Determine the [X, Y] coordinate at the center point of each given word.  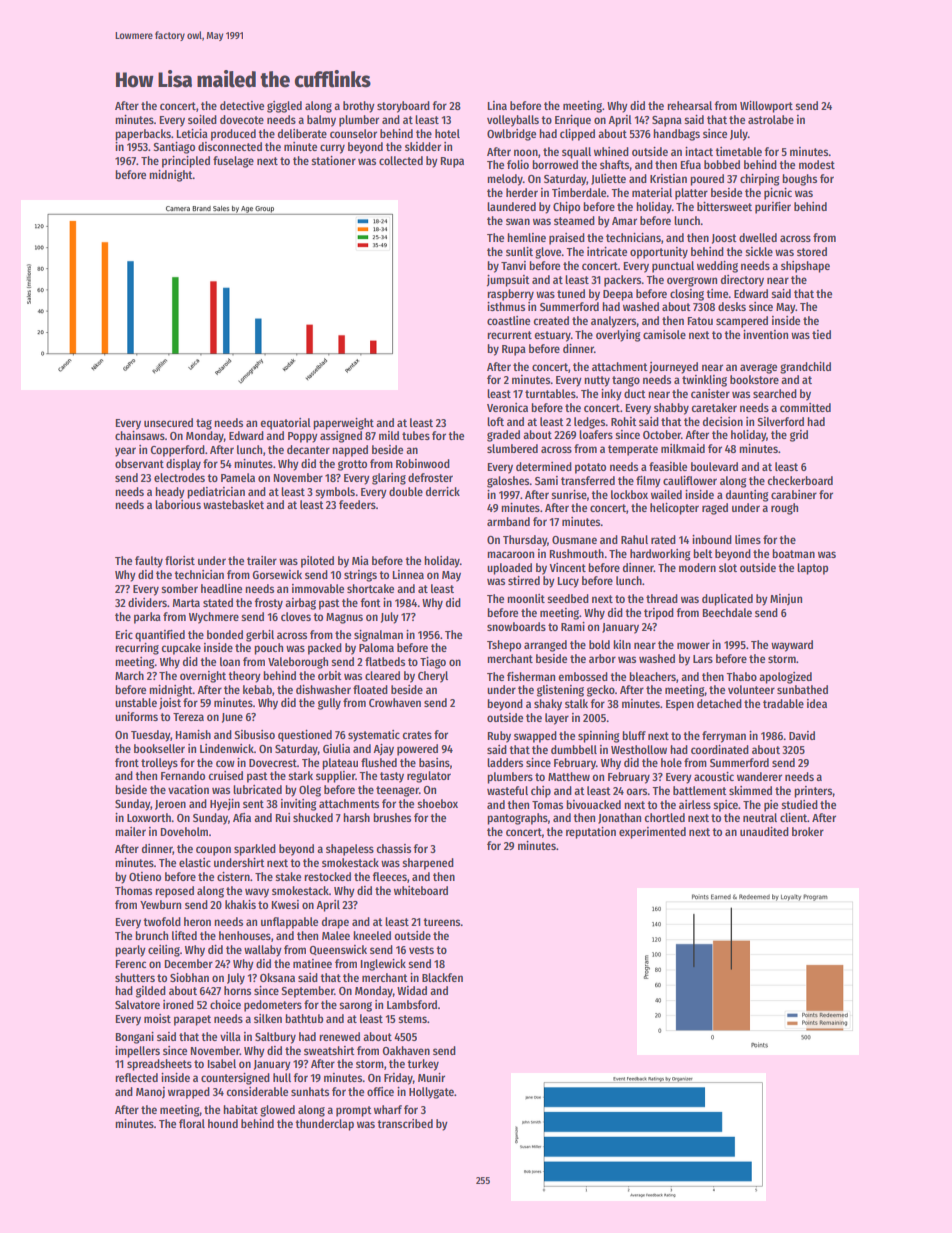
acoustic [714, 776]
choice [225, 1004]
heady [170, 493]
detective [242, 105]
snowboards [516, 626]
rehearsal [689, 105]
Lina [497, 105]
